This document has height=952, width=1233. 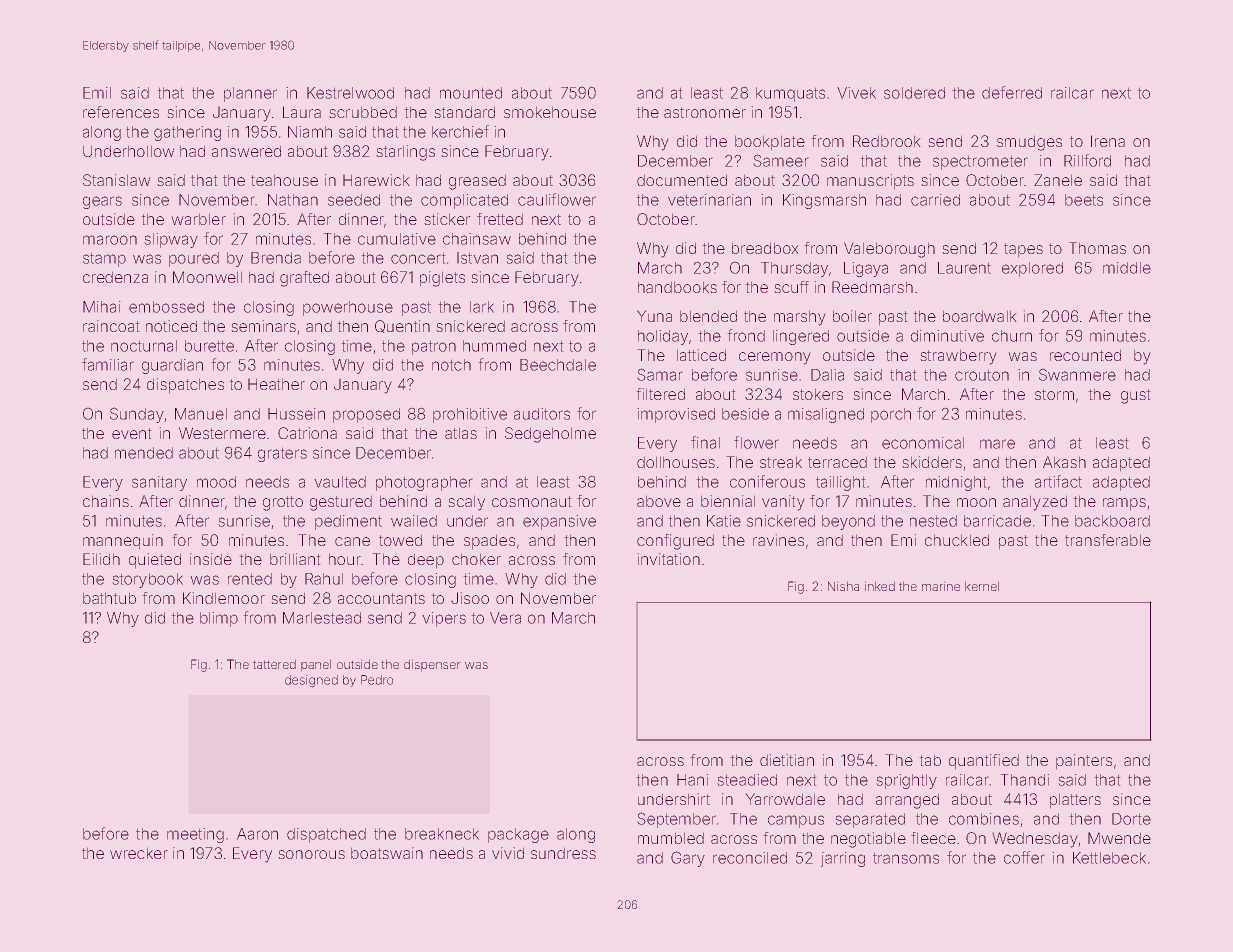 What do you see at coordinates (97, 93) in the document?
I see `Emil` at bounding box center [97, 93].
